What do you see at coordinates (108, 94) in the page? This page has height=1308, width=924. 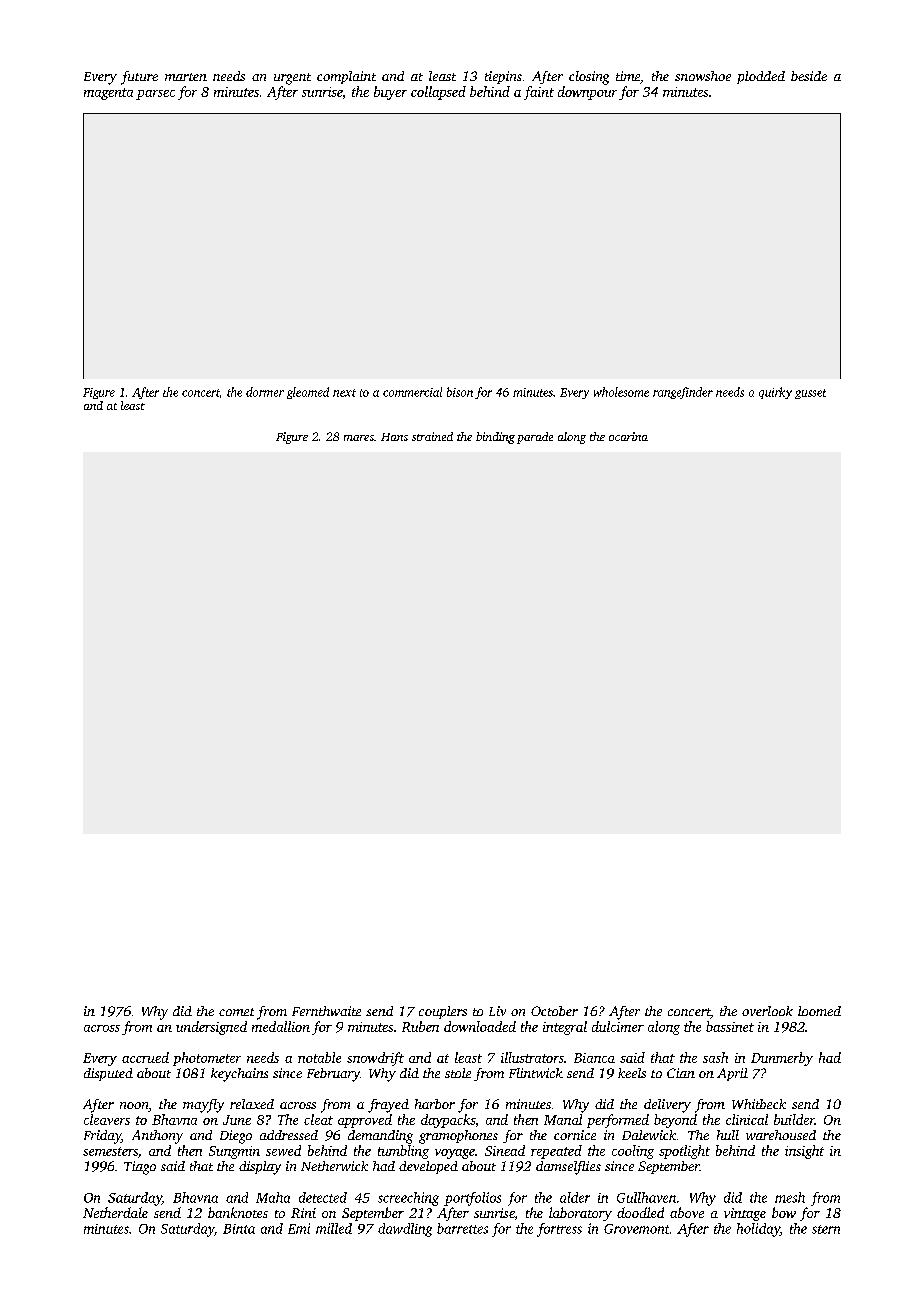 I see `magenta` at bounding box center [108, 94].
